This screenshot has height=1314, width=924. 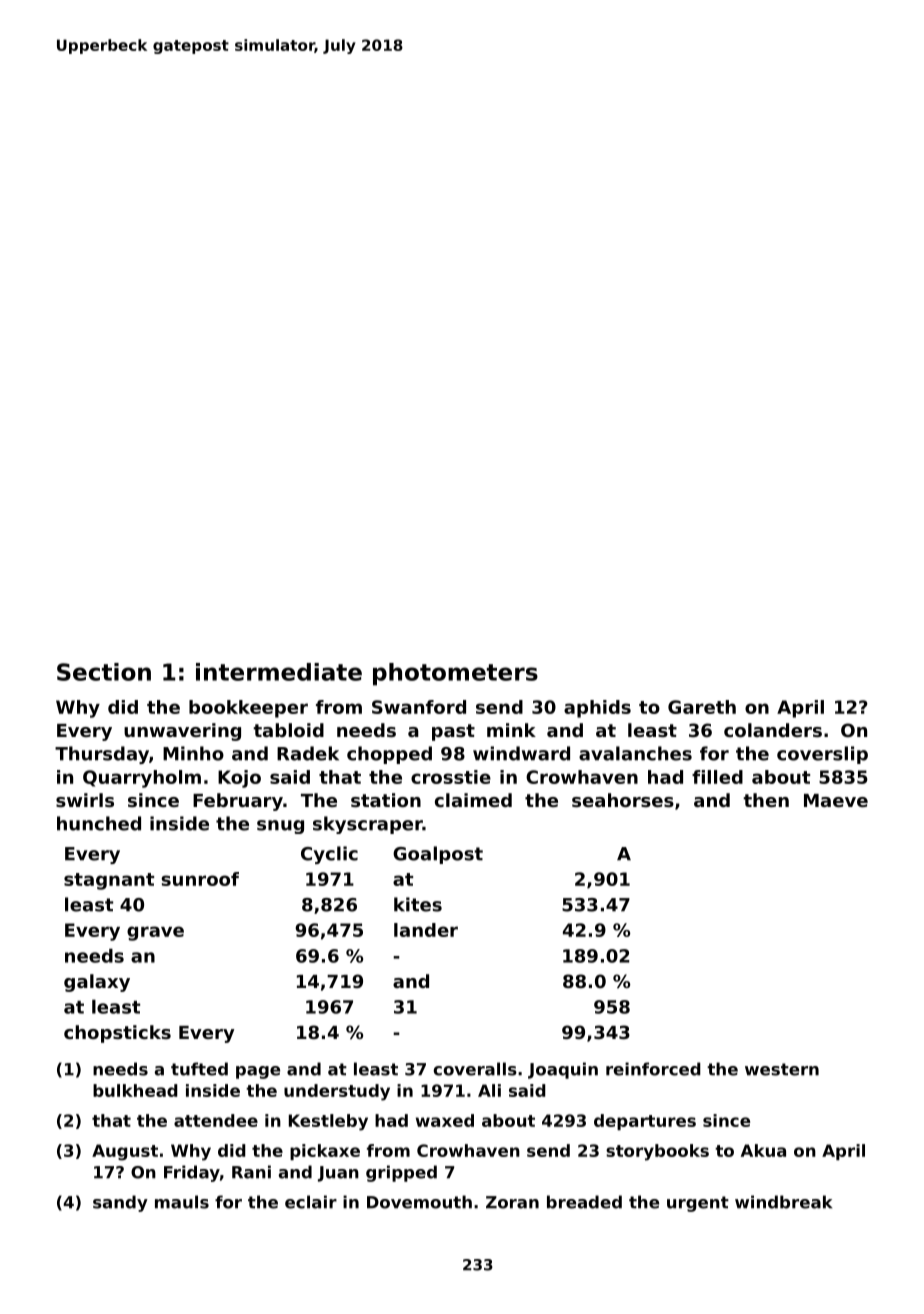 What do you see at coordinates (702, 707) in the screenshot?
I see `Gareth` at bounding box center [702, 707].
